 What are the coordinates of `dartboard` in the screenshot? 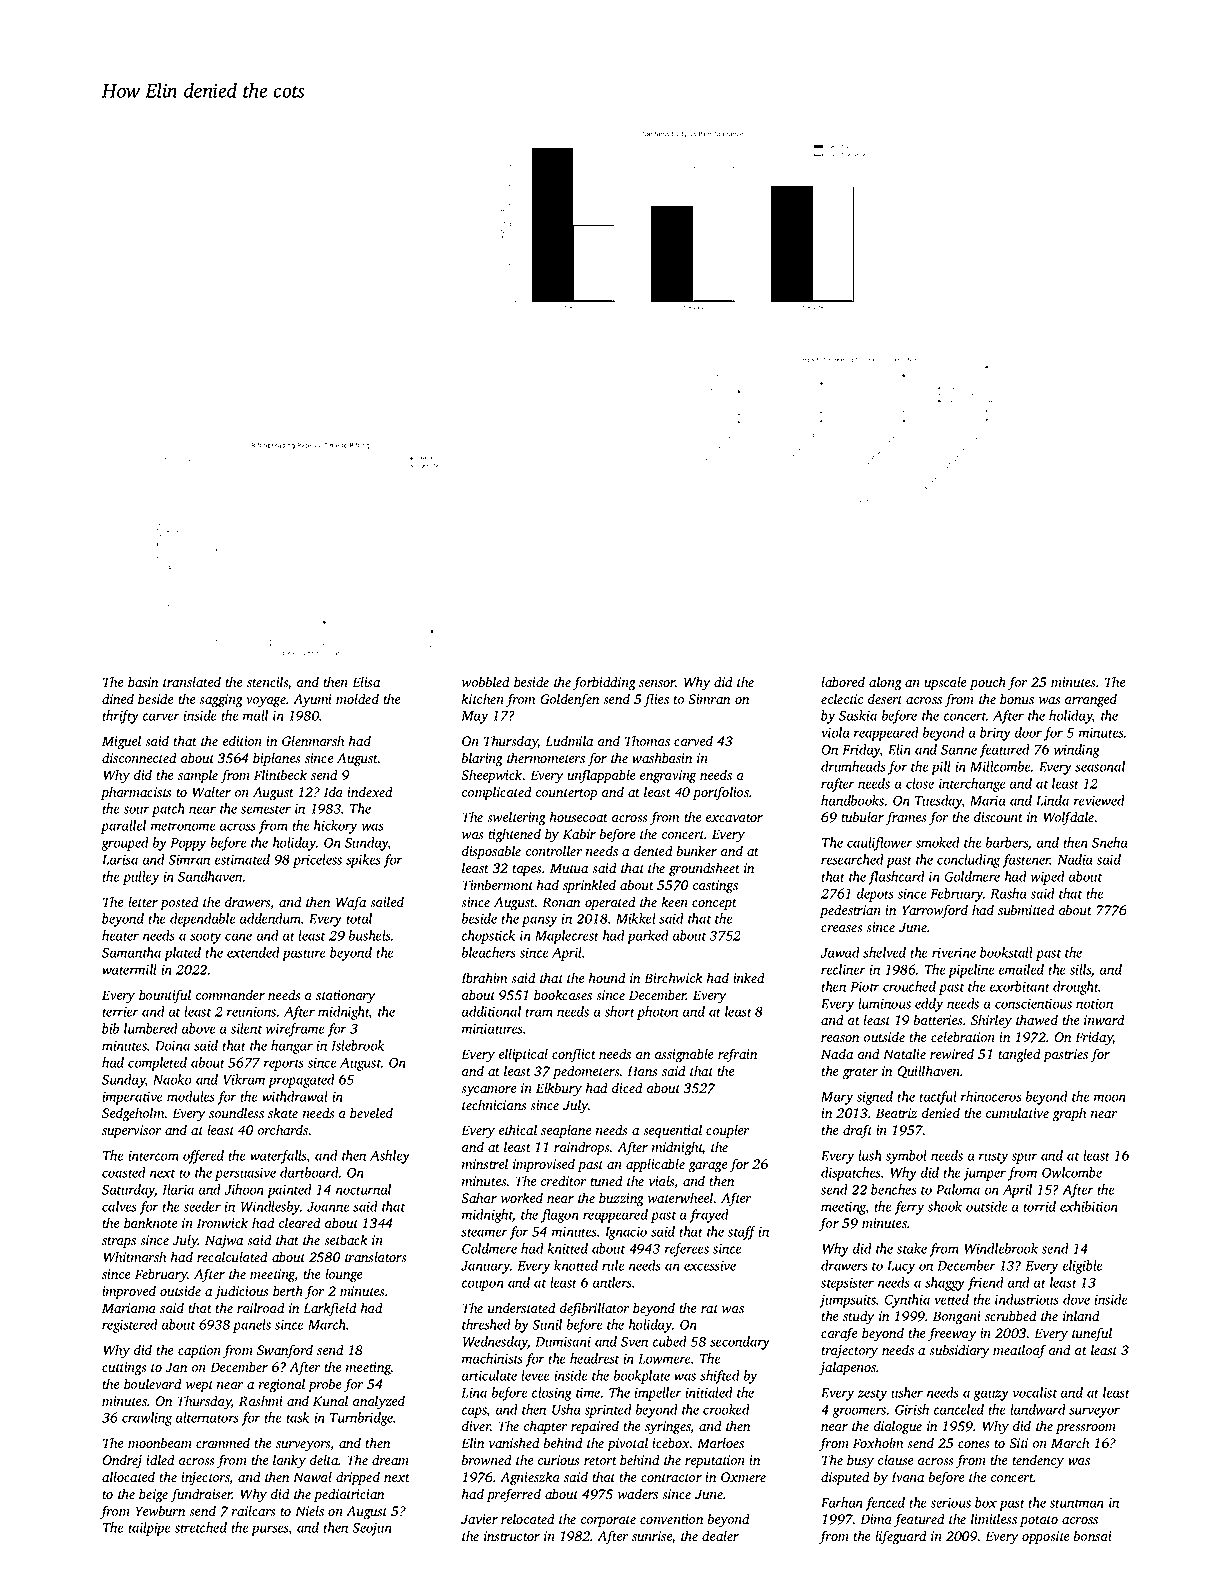 It's located at (309, 1172).
